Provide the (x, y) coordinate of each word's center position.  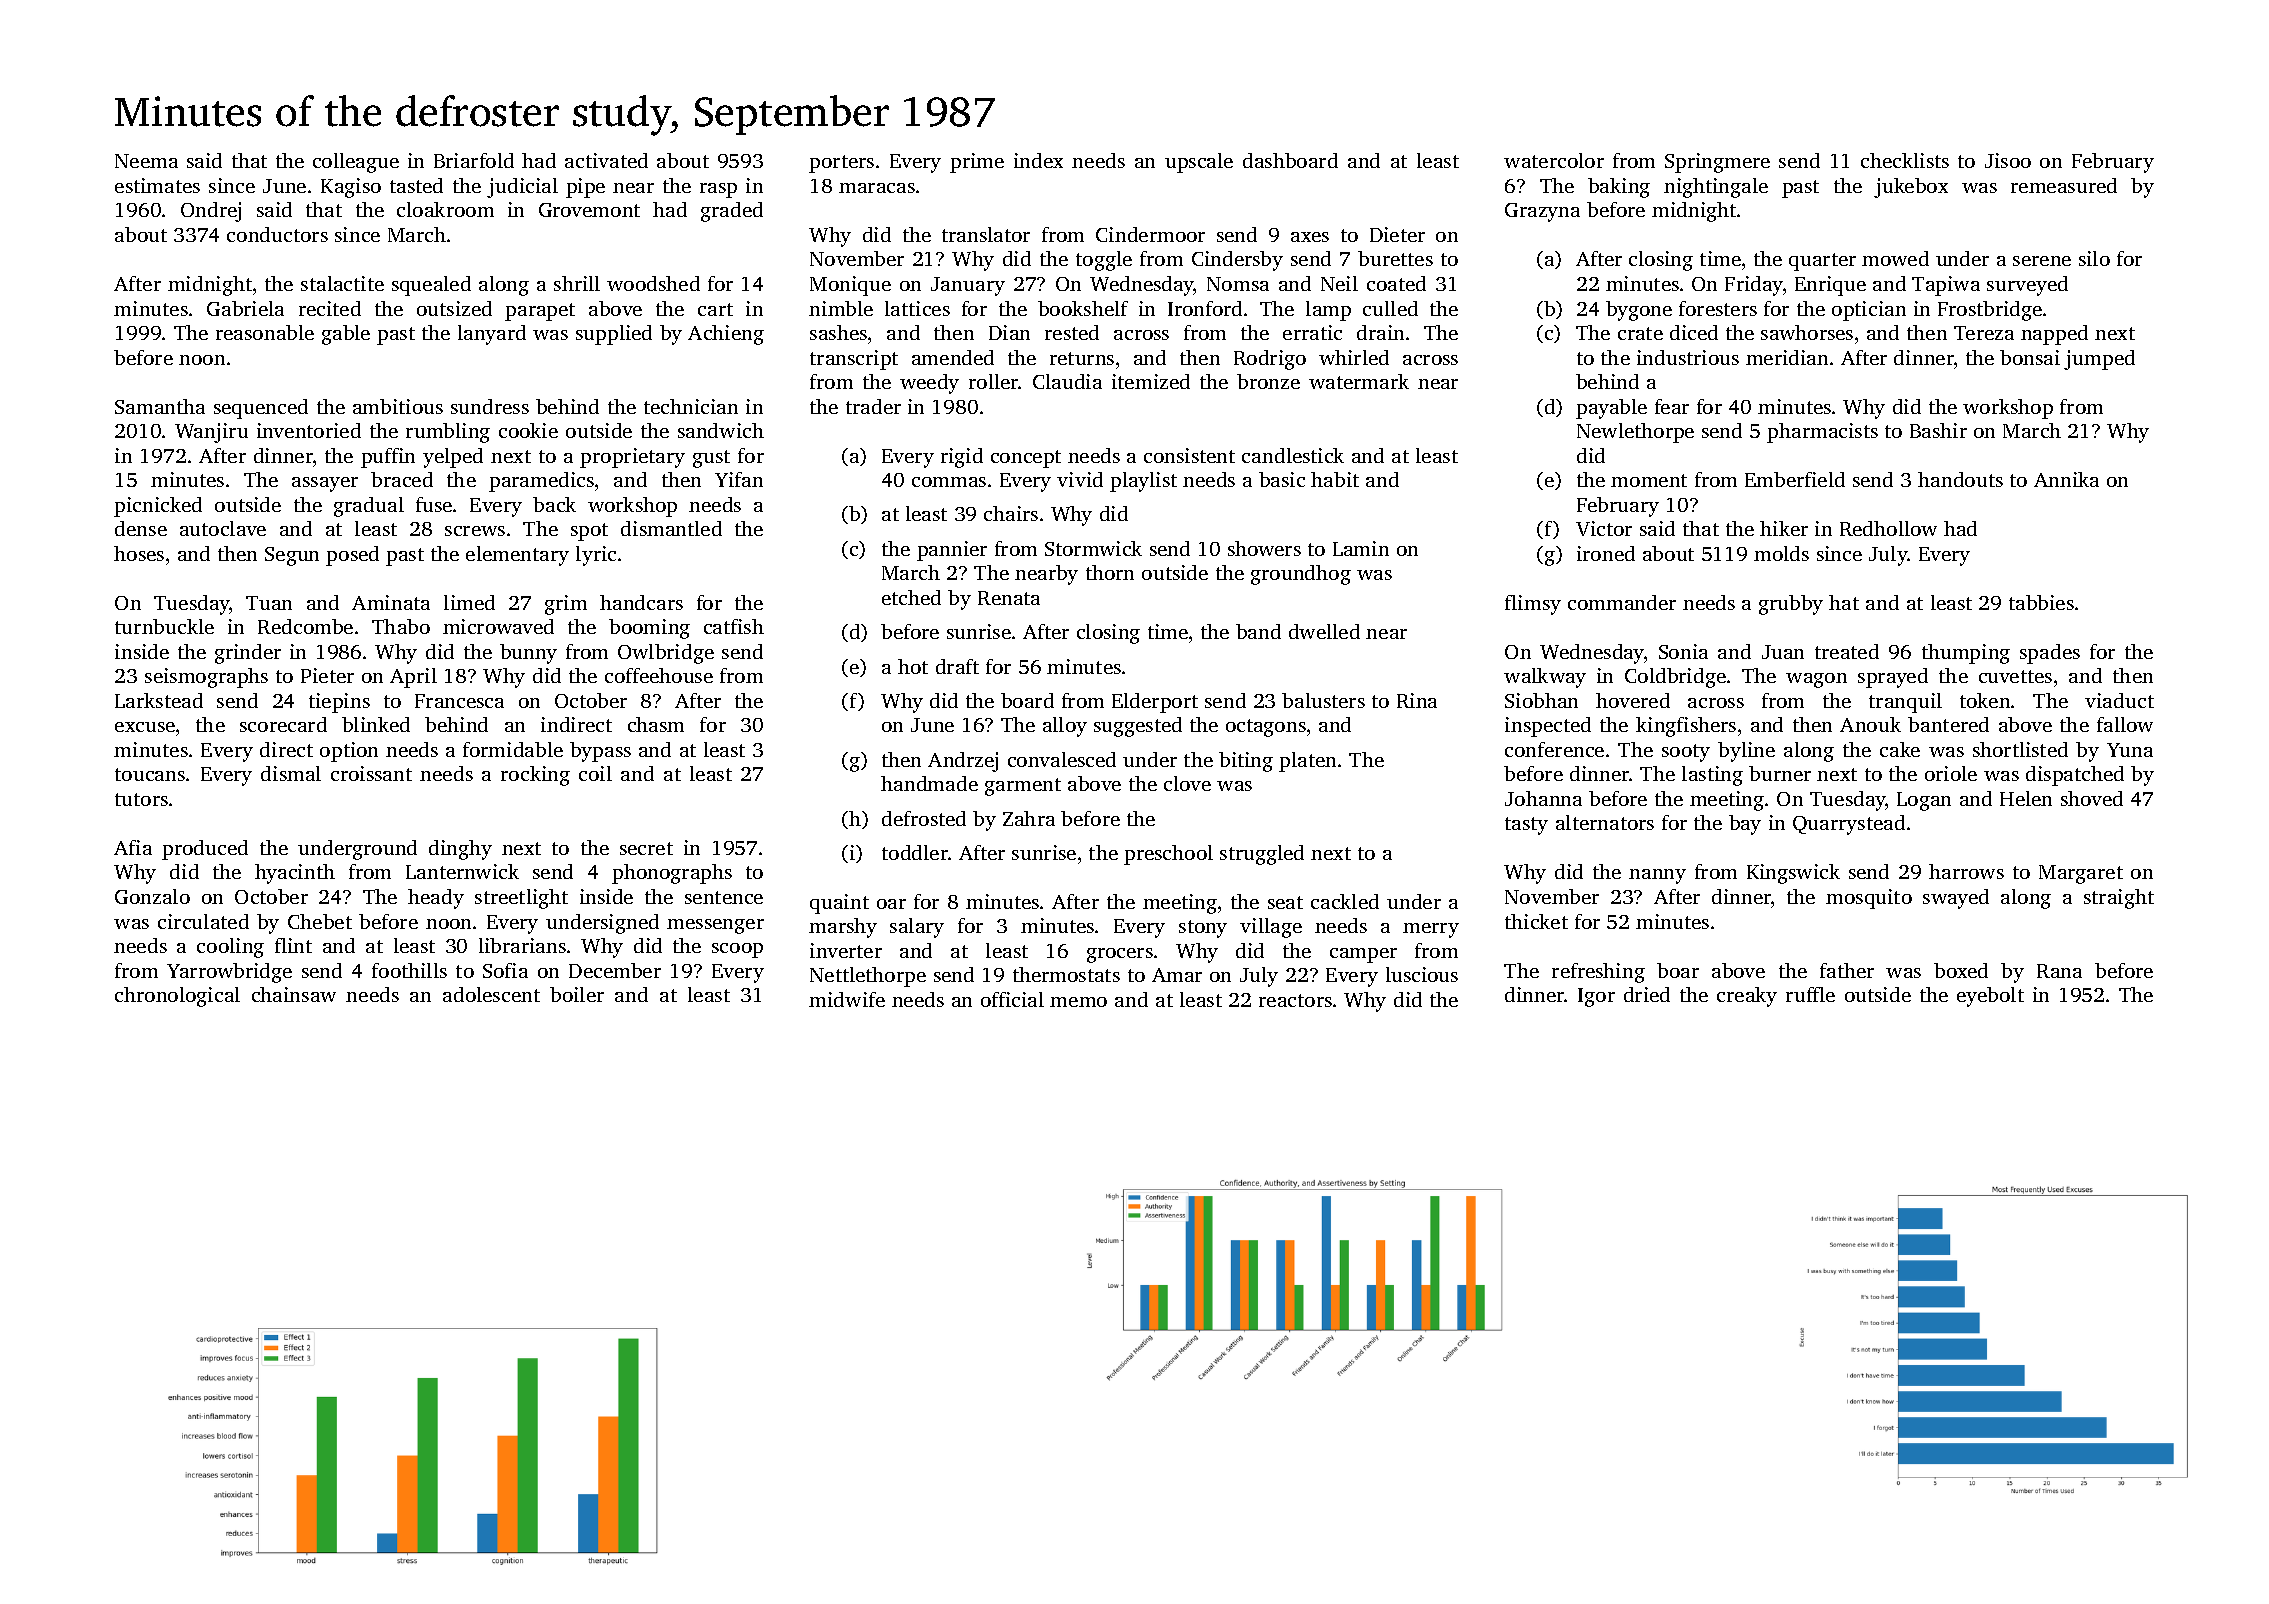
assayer (325, 484)
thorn (1110, 572)
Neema (146, 161)
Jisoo (2008, 160)
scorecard (283, 724)
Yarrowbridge (229, 973)
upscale (1199, 163)
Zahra (1029, 818)
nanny (1657, 876)
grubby (1791, 605)
